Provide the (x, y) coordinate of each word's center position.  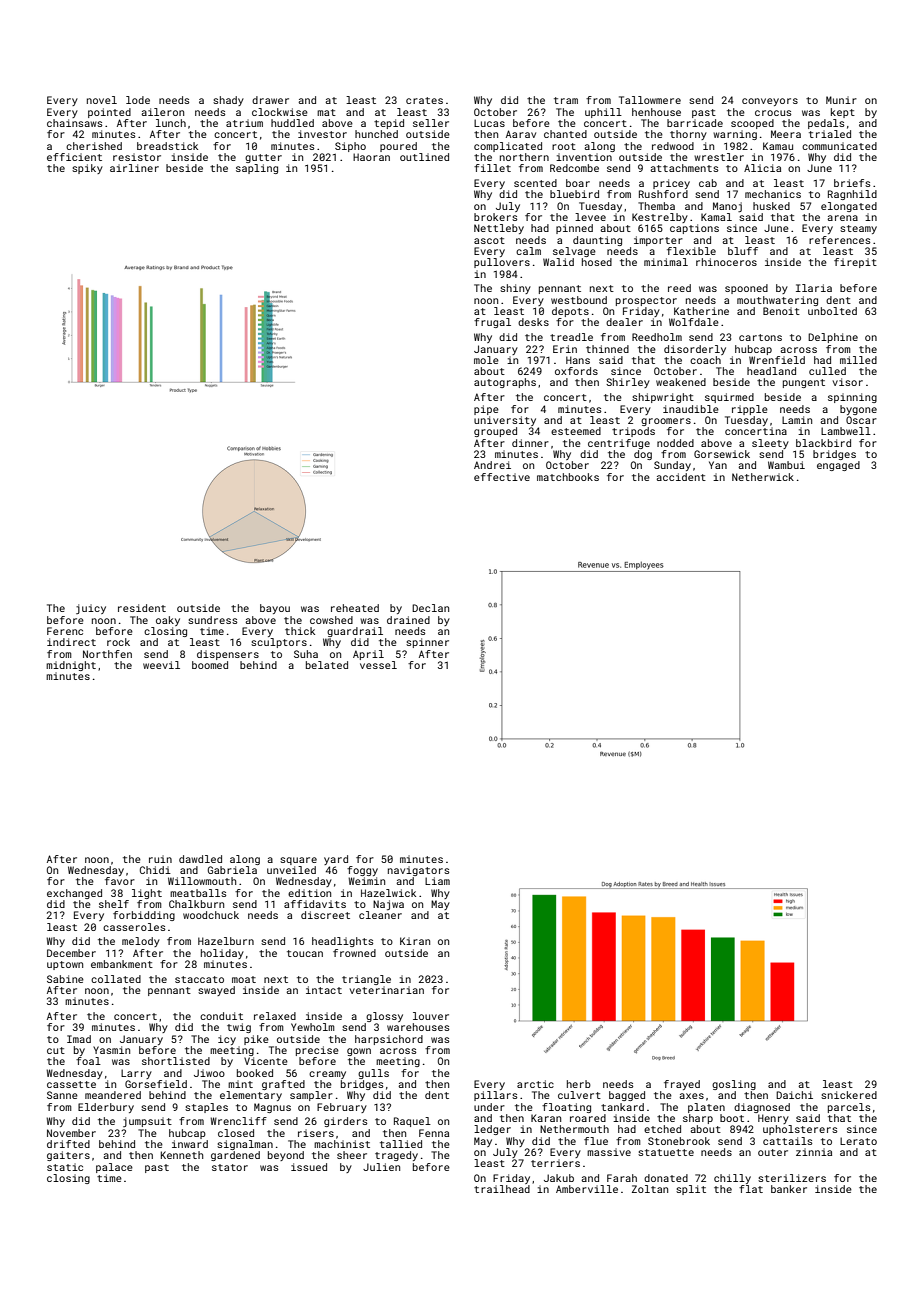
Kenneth (182, 1155)
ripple (750, 410)
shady (228, 101)
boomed (210, 665)
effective (502, 477)
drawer (270, 100)
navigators (418, 871)
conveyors (770, 102)
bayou (275, 609)
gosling (734, 1085)
